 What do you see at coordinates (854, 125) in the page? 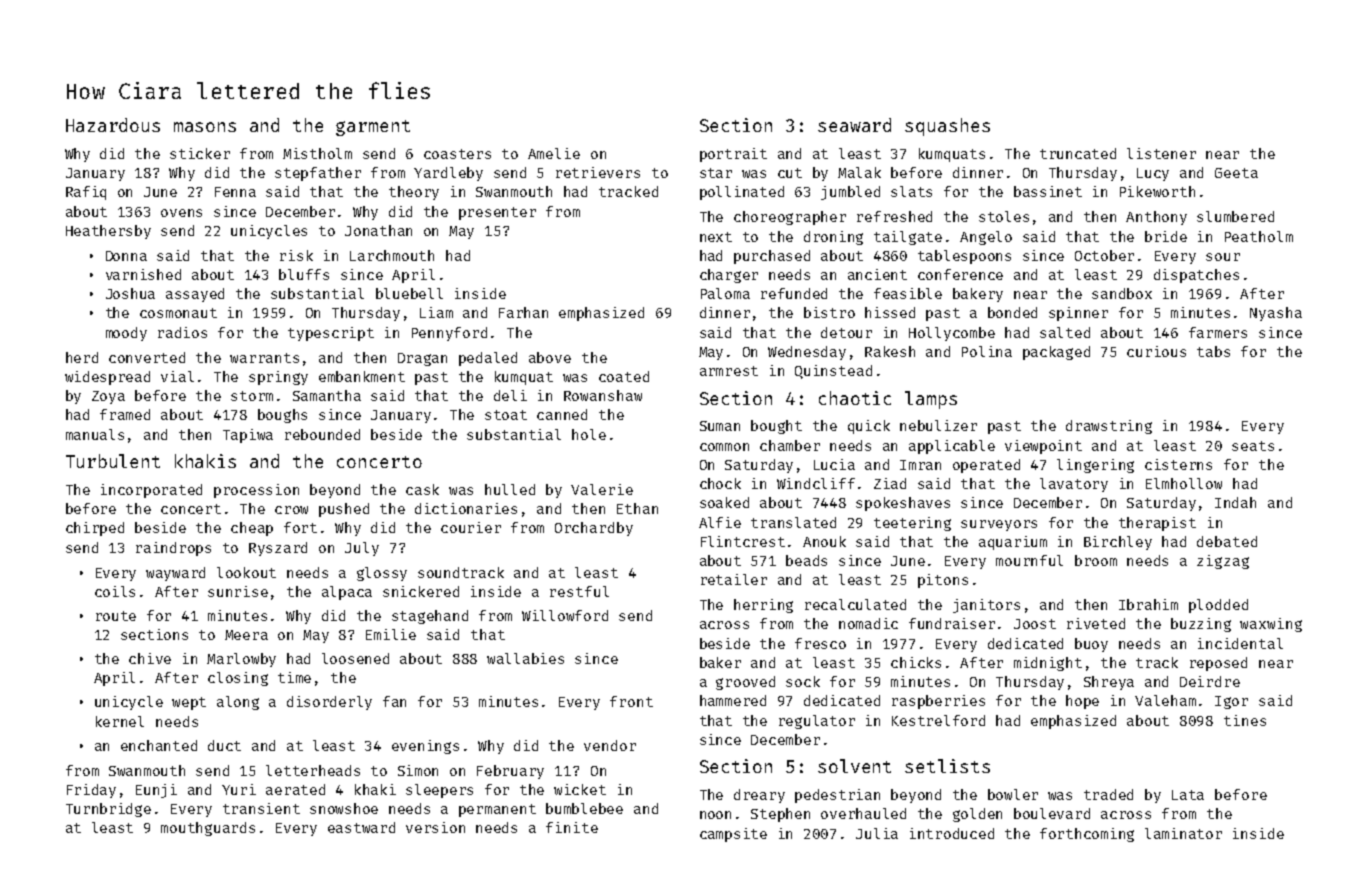
I see `seaward` at bounding box center [854, 125].
